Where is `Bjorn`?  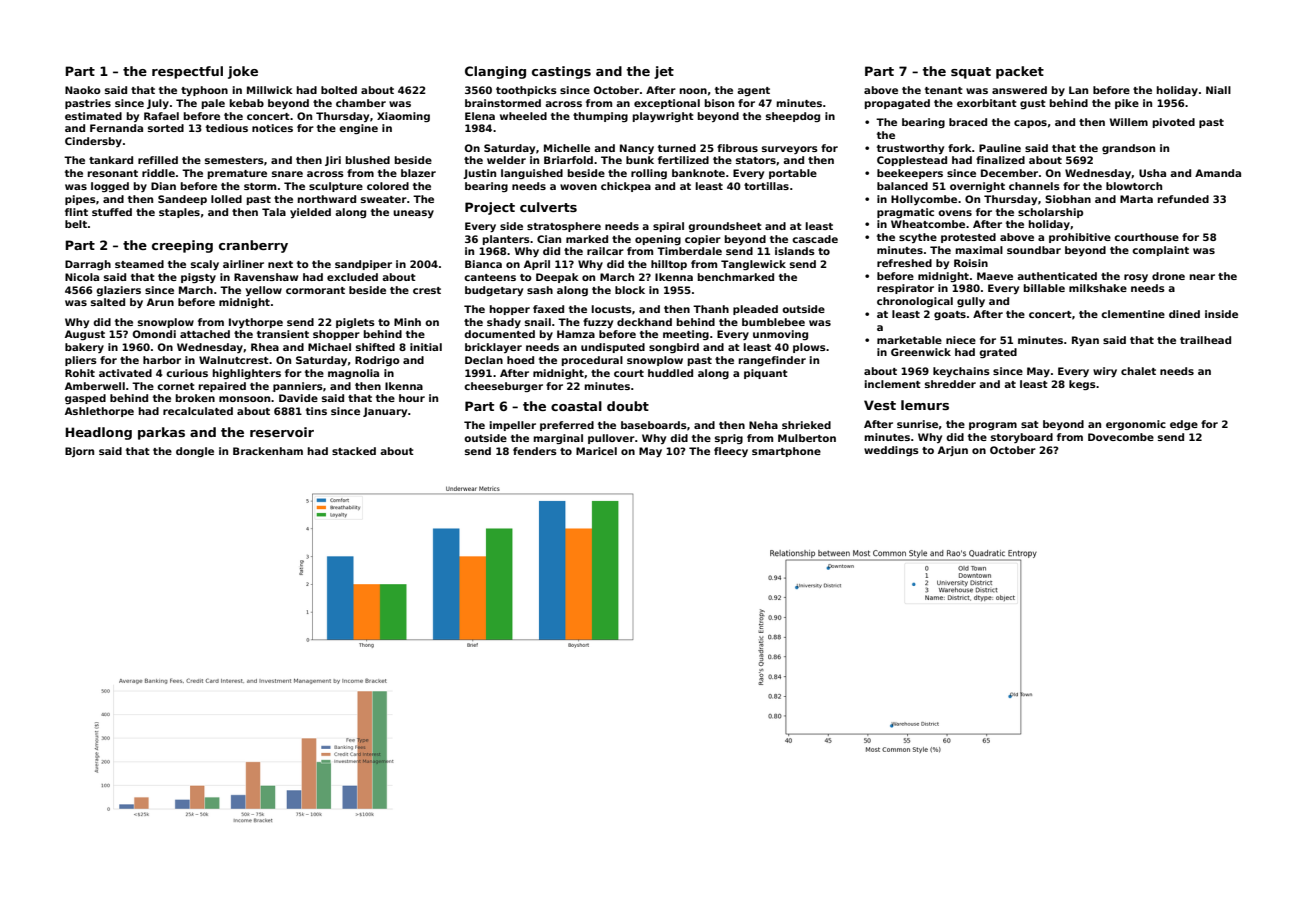
Bjorn is located at coordinates (79, 452).
